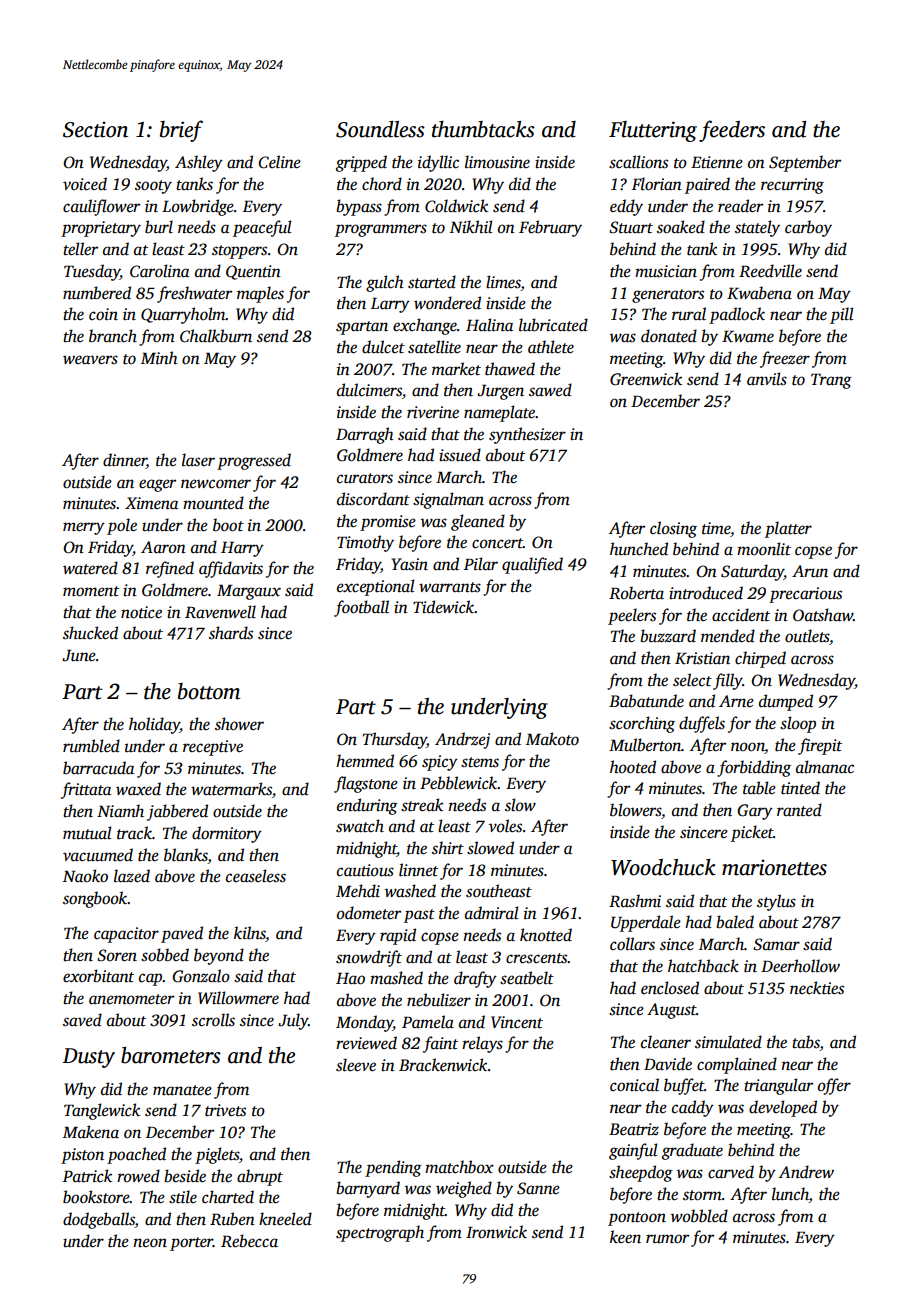  I want to click on riverine, so click(433, 412).
